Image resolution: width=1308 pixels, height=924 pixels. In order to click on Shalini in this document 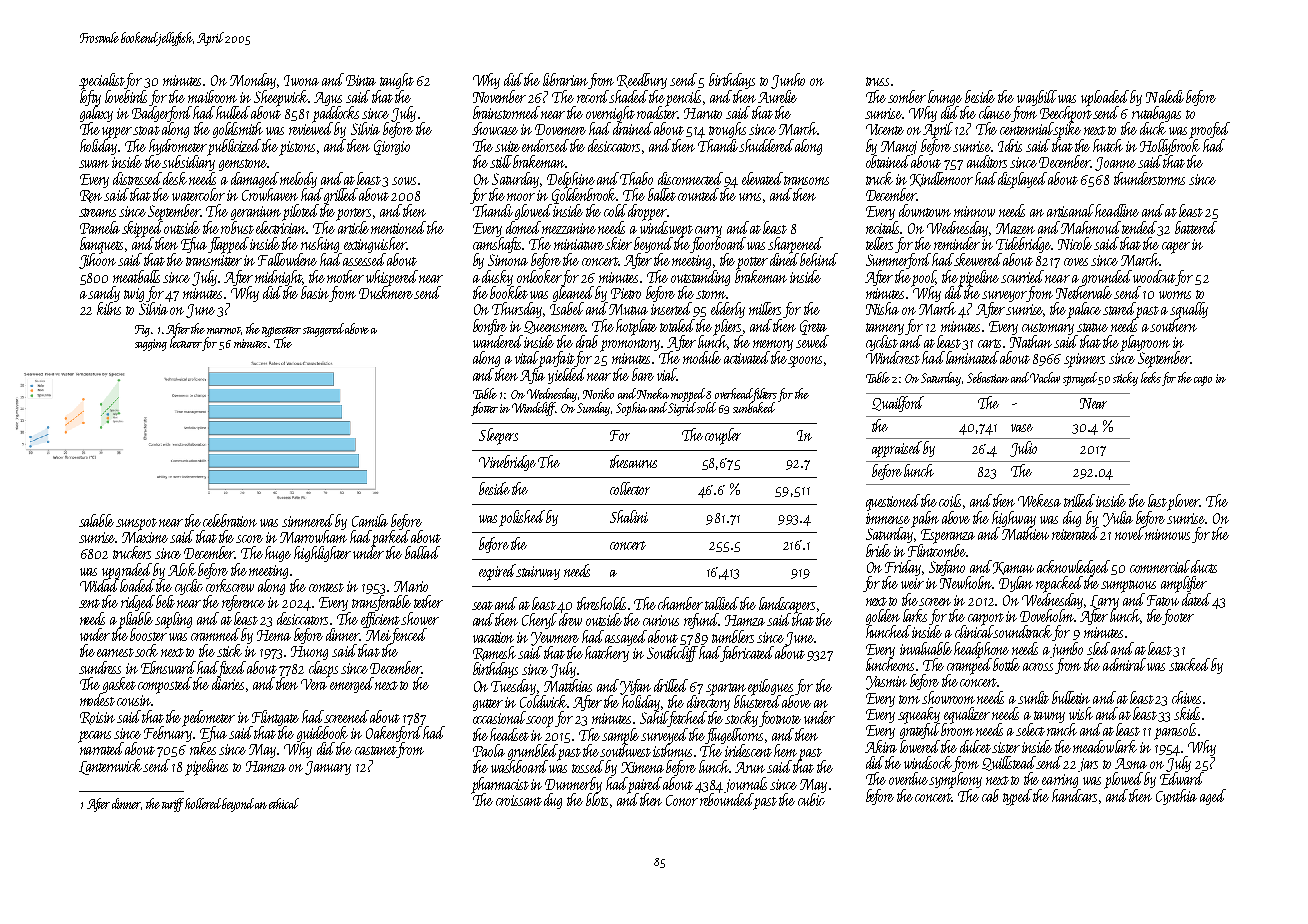, I will do `click(629, 516)`.
